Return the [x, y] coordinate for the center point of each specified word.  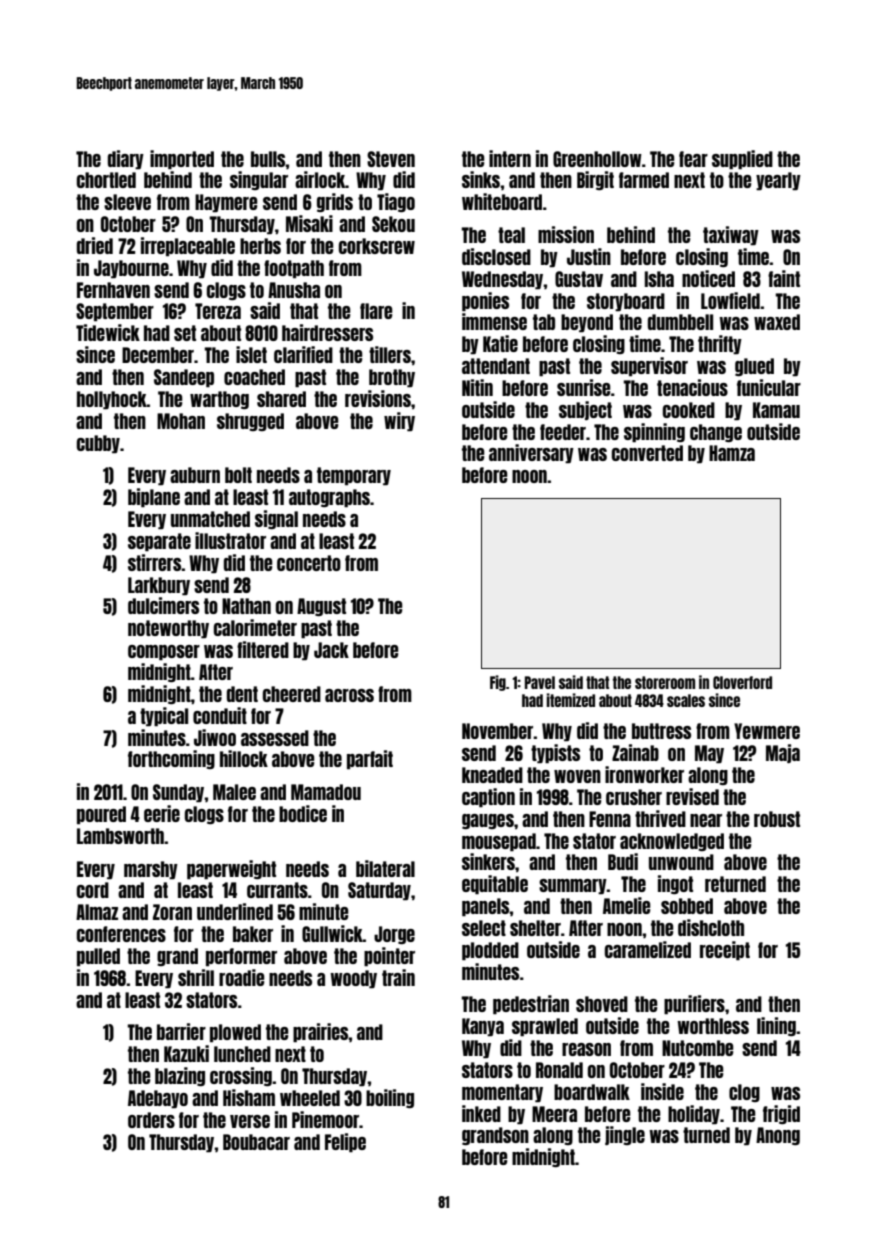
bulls [268, 159]
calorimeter [255, 627]
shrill [196, 977]
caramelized [648, 949]
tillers [390, 354]
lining [776, 1026]
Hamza [732, 453]
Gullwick [332, 933]
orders [151, 1120]
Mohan [181, 421]
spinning [654, 433]
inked [481, 1113]
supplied [742, 160]
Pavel [540, 682]
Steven [391, 159]
